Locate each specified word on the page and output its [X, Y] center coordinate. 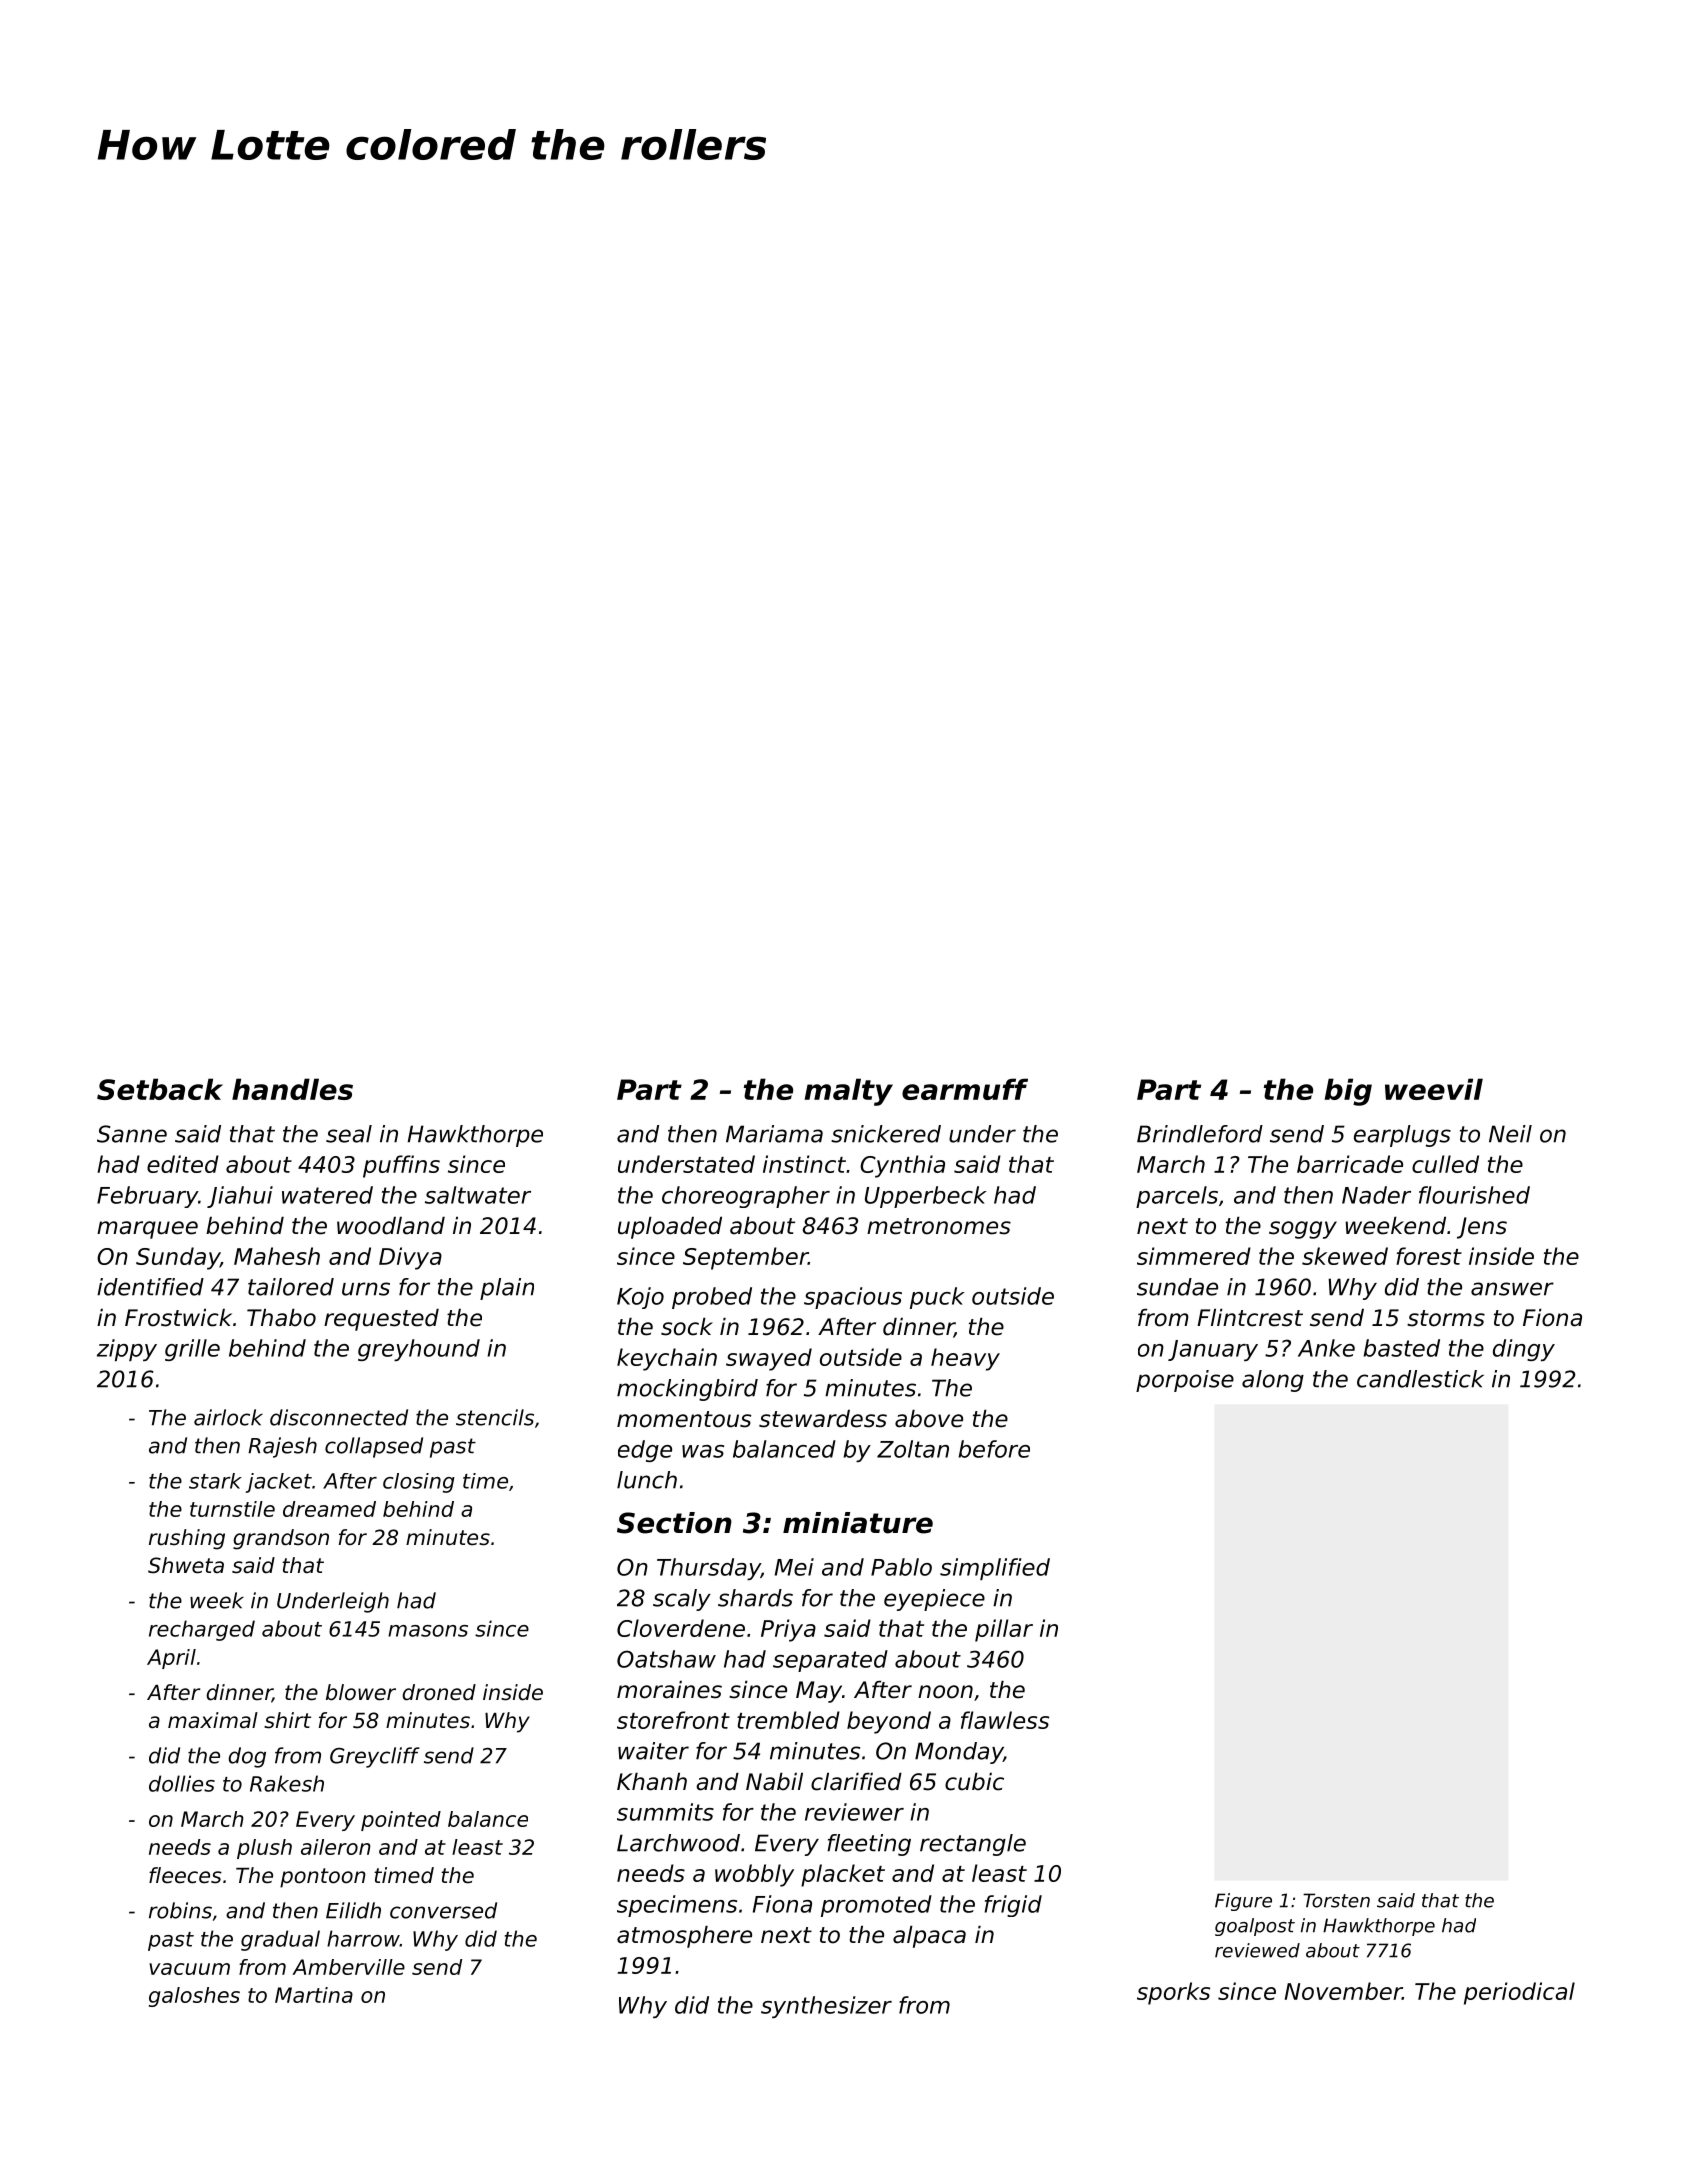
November [1343, 1991]
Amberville [348, 1967]
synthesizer [826, 2007]
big [1348, 1092]
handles [292, 1089]
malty [848, 1092]
